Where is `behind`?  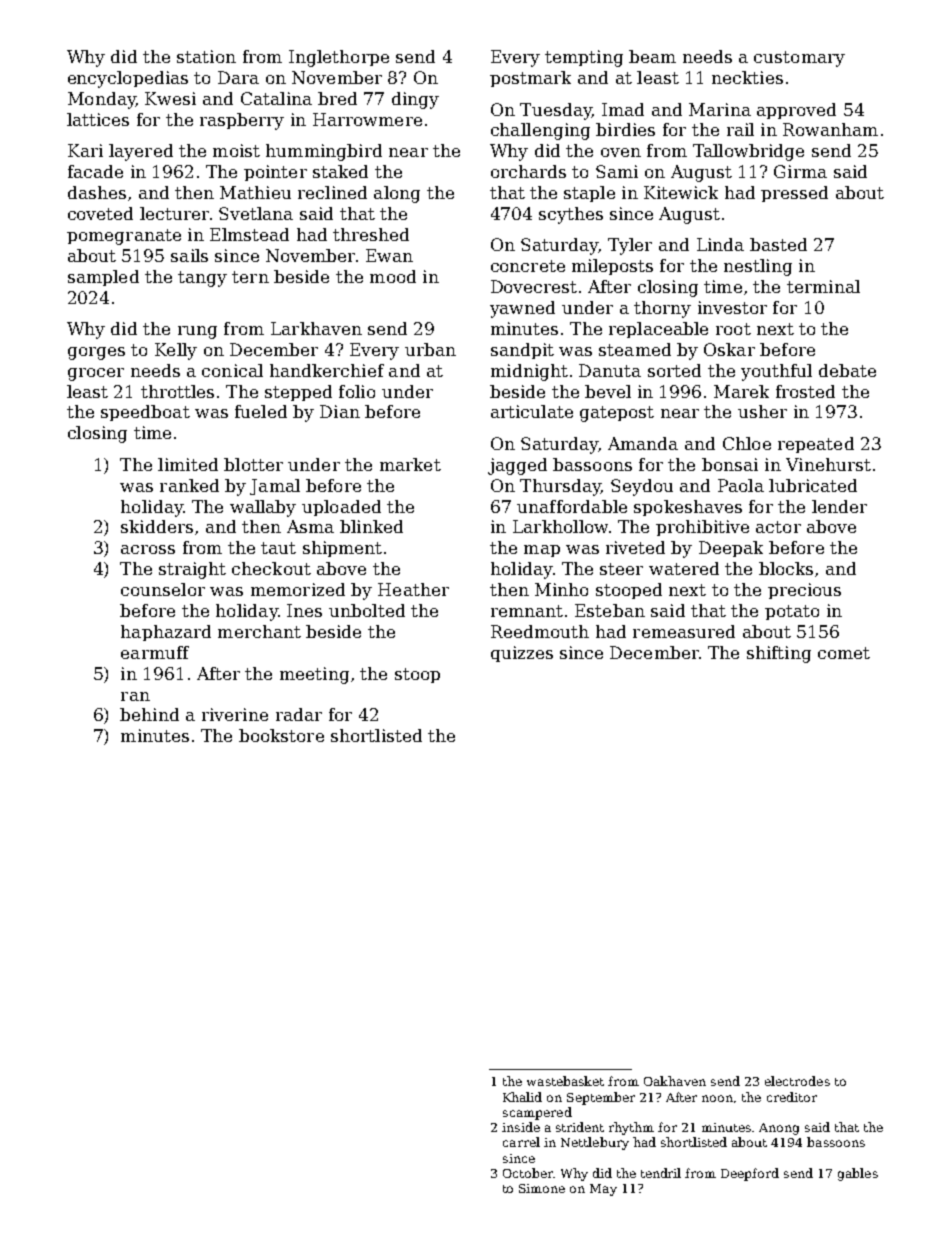
behind is located at coordinates (149, 714).
